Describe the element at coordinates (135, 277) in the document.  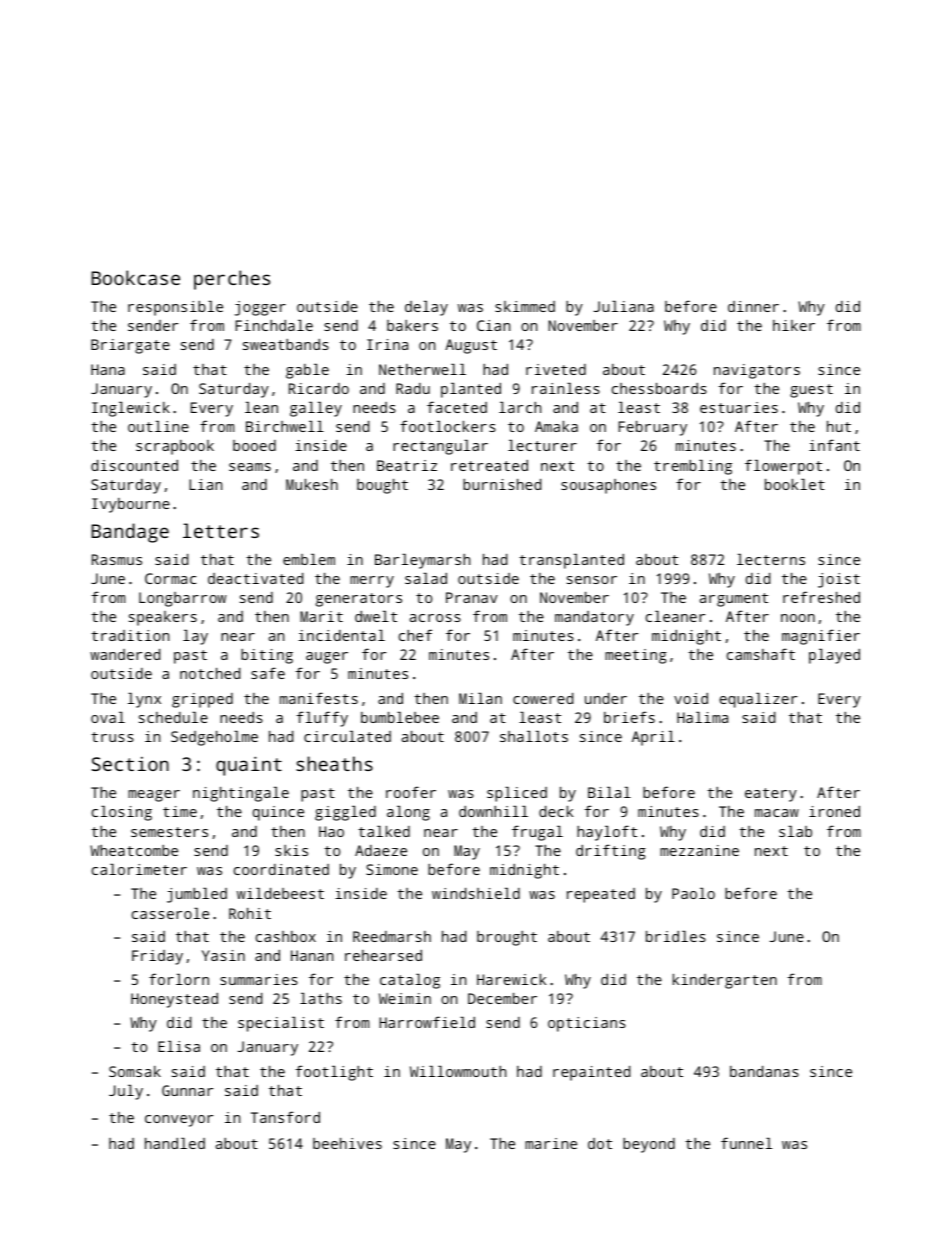
I see `Bookcase` at that location.
